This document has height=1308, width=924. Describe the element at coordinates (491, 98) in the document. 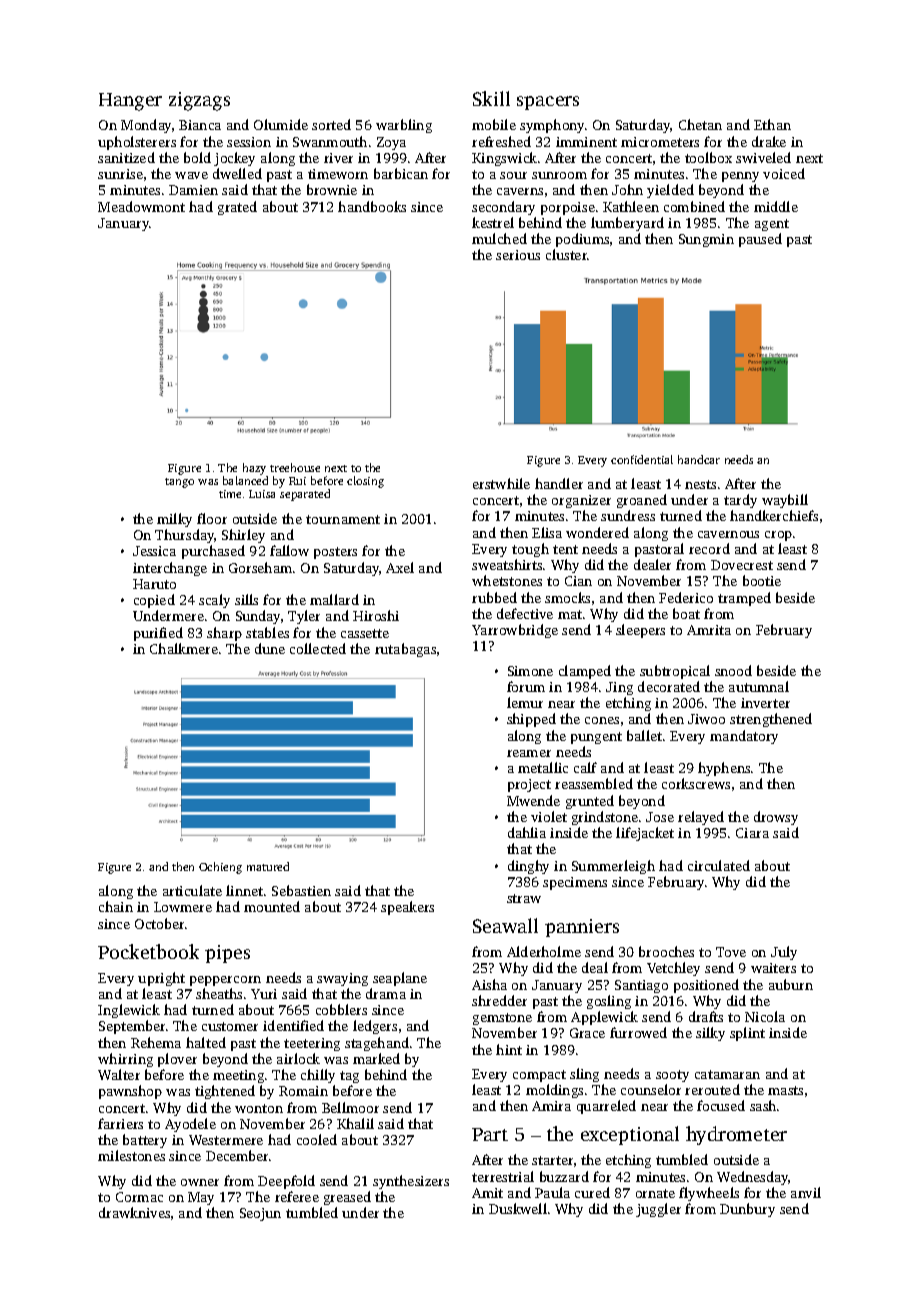

I see `Skill` at that location.
